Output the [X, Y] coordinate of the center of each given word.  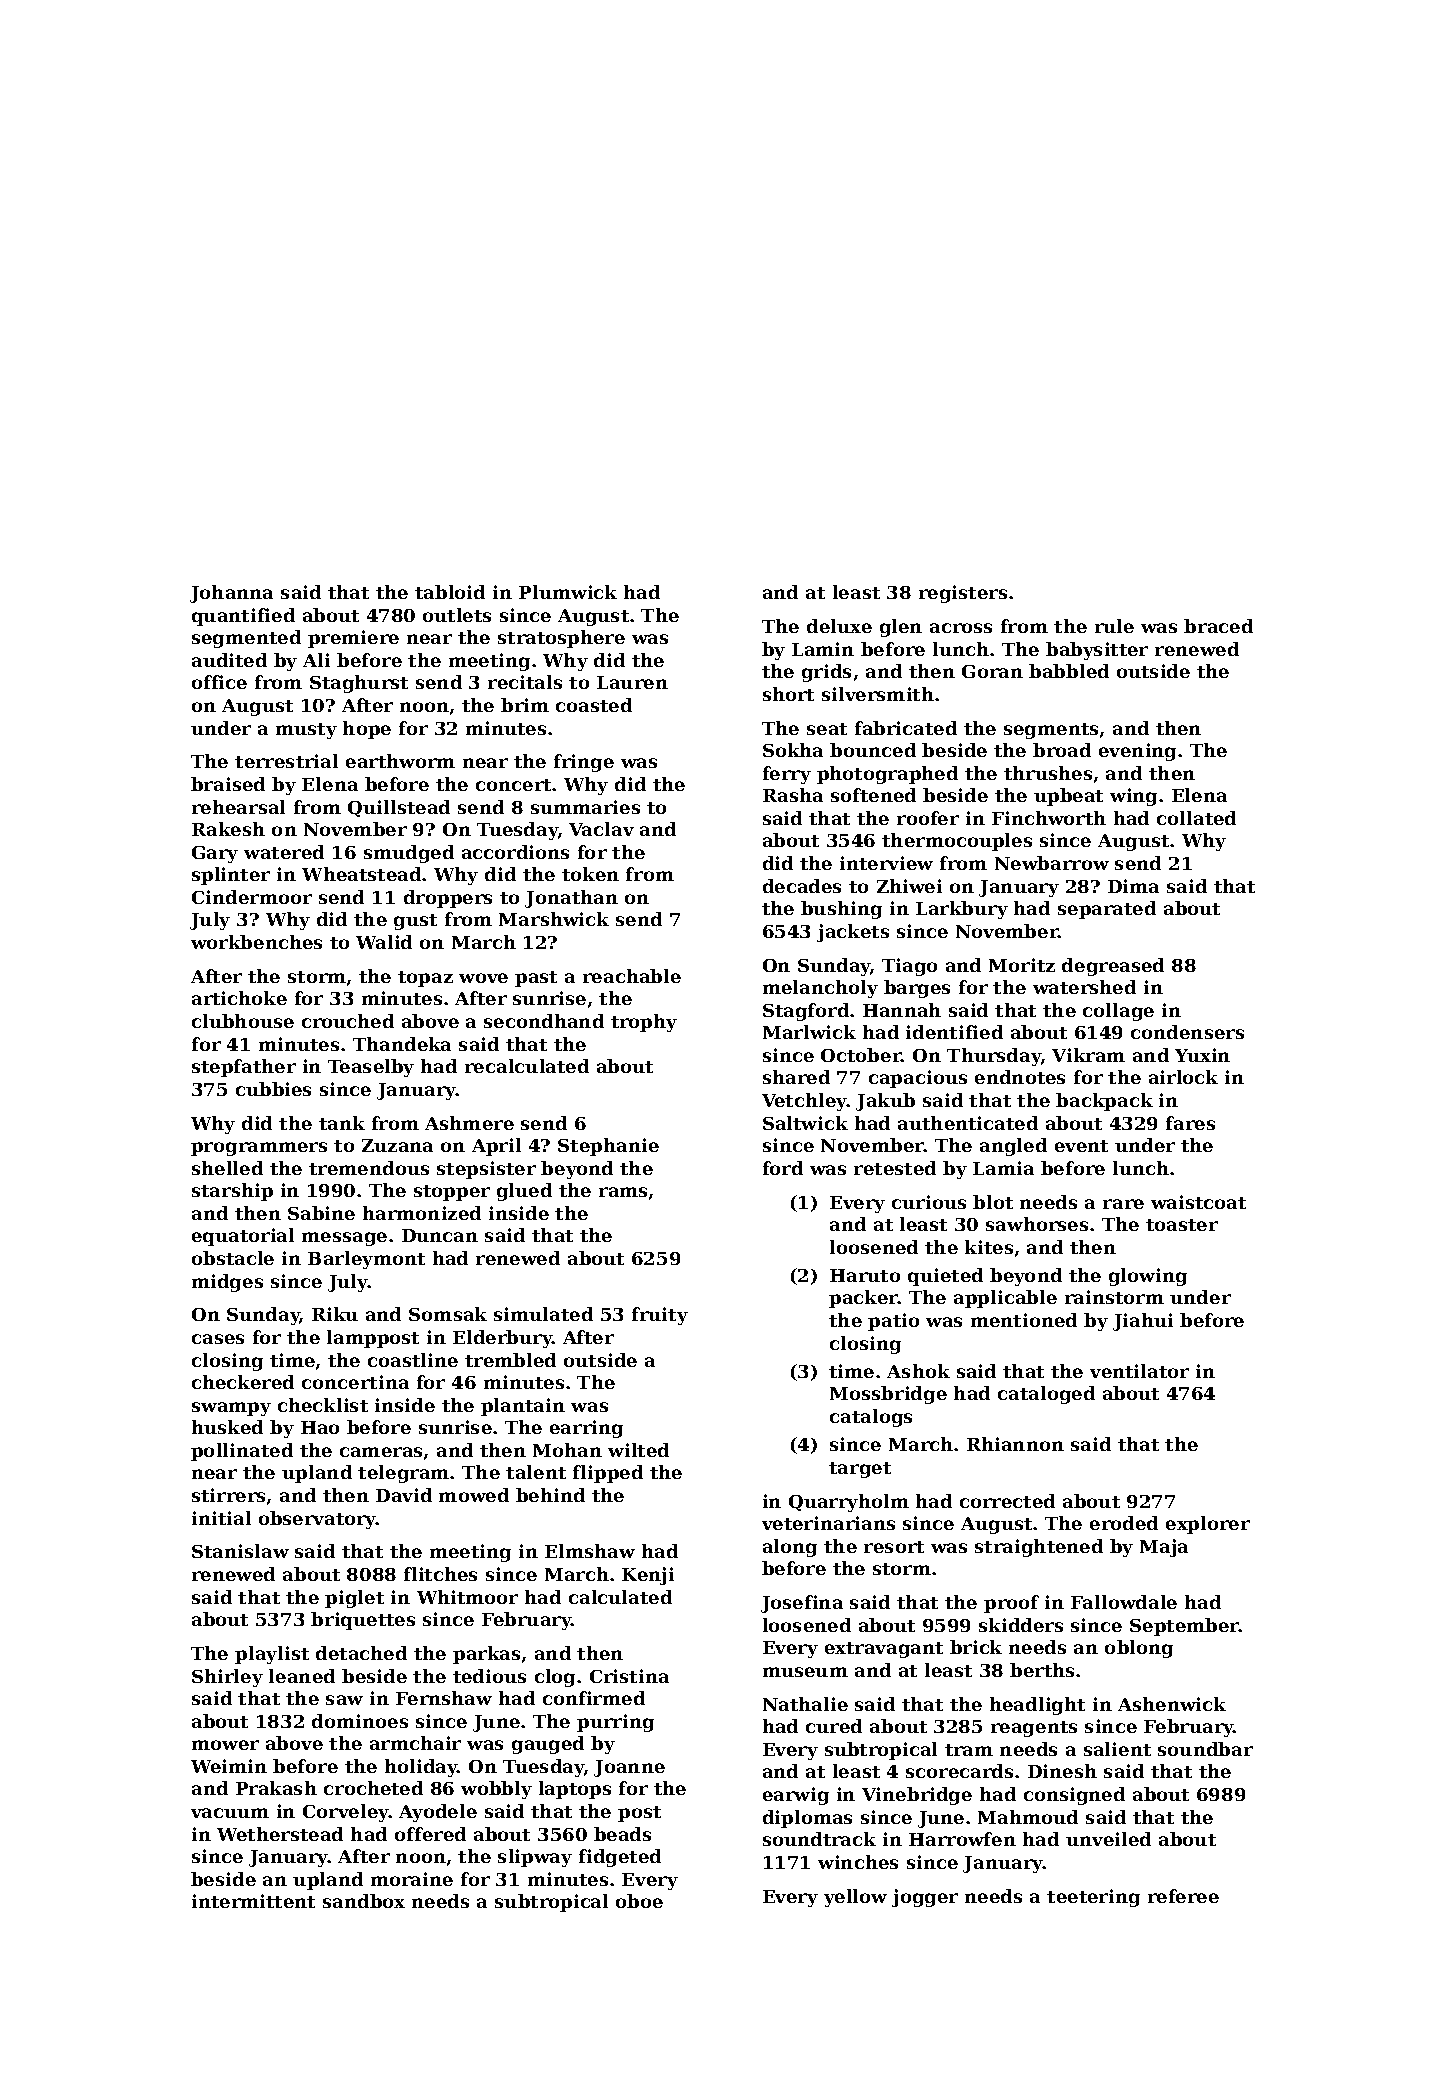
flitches [440, 1574]
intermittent [253, 1901]
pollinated [242, 1452]
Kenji [648, 1576]
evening [1137, 752]
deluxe [839, 626]
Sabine [321, 1213]
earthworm [400, 761]
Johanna [231, 594]
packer [863, 1299]
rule [1114, 626]
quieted [945, 1277]
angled [1013, 1147]
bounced [873, 750]
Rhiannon [1015, 1444]
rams [623, 1192]
